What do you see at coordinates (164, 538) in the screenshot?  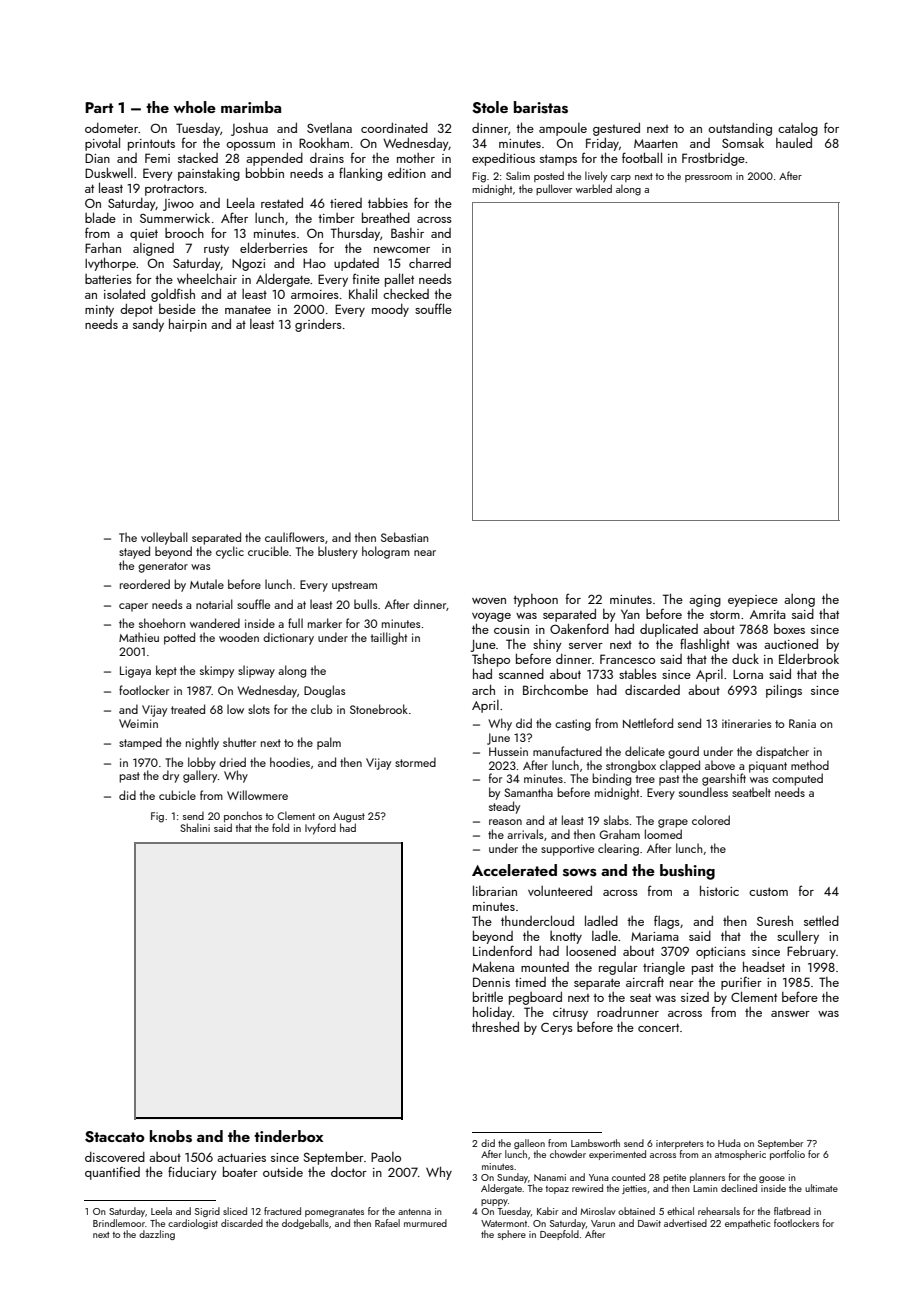 I see `volleyball` at bounding box center [164, 538].
